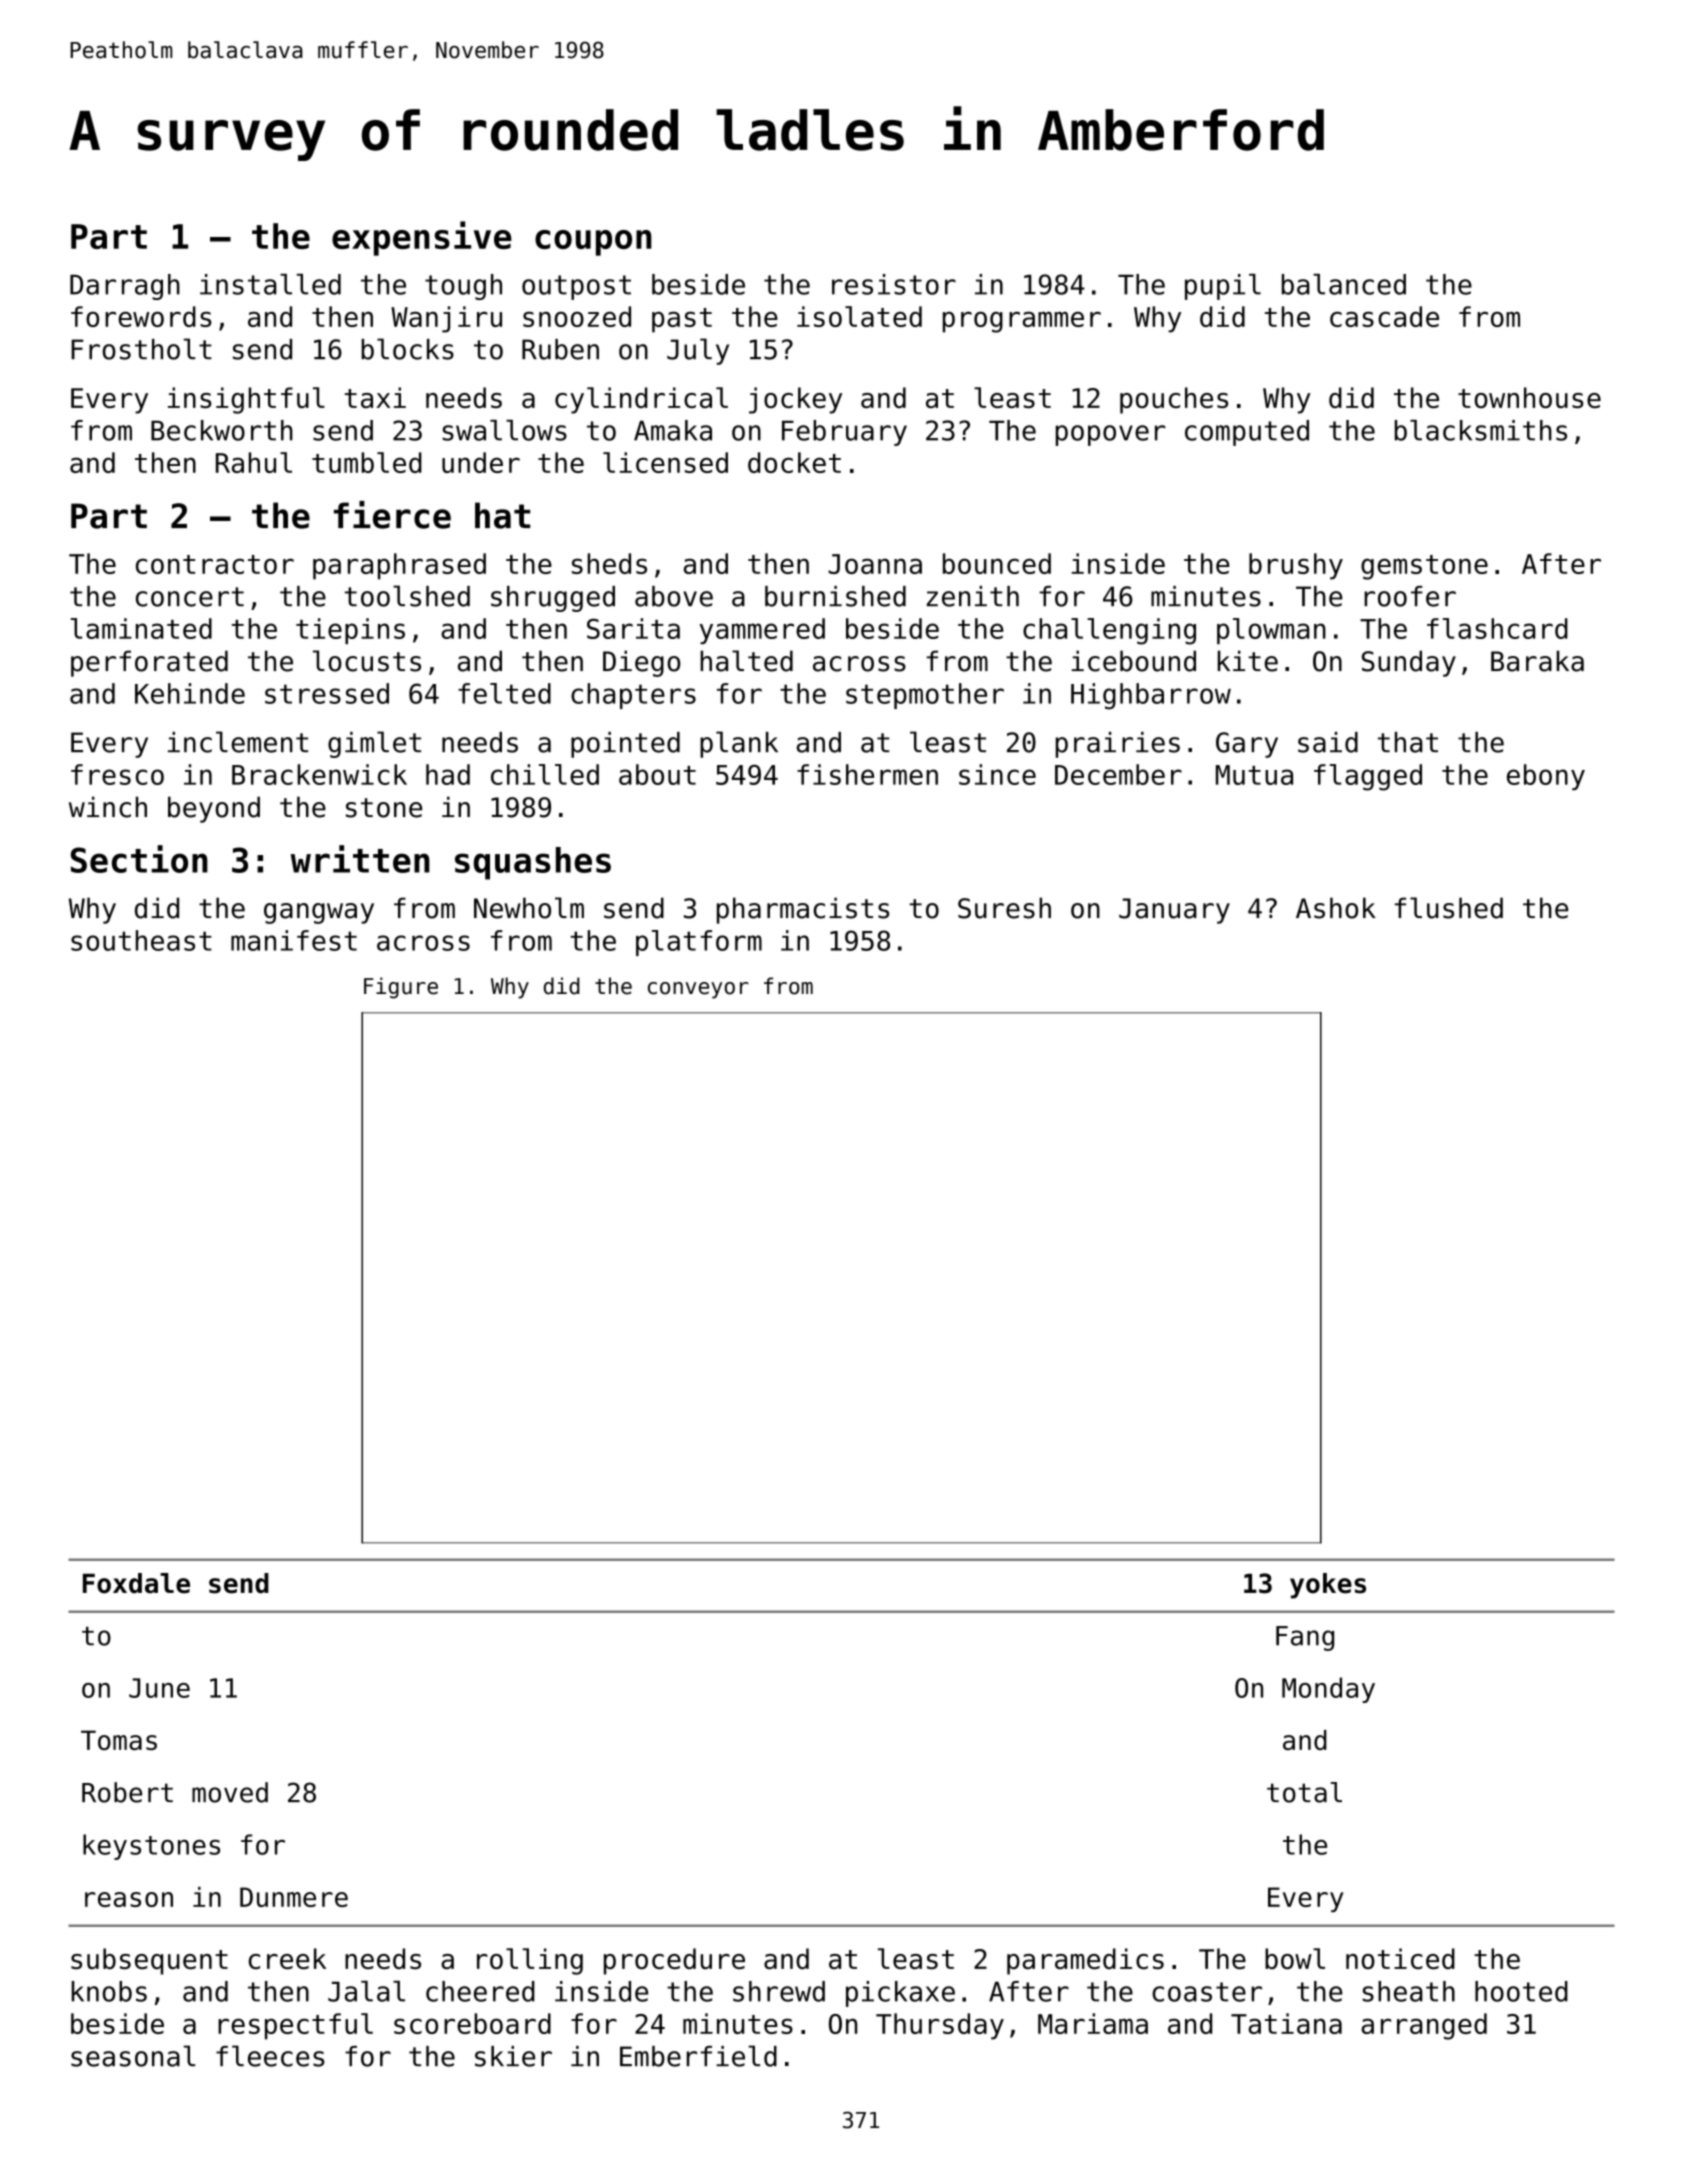 The height and width of the page is (2178, 1683). Describe the element at coordinates (1305, 1638) in the page. I see `Fang` at that location.
